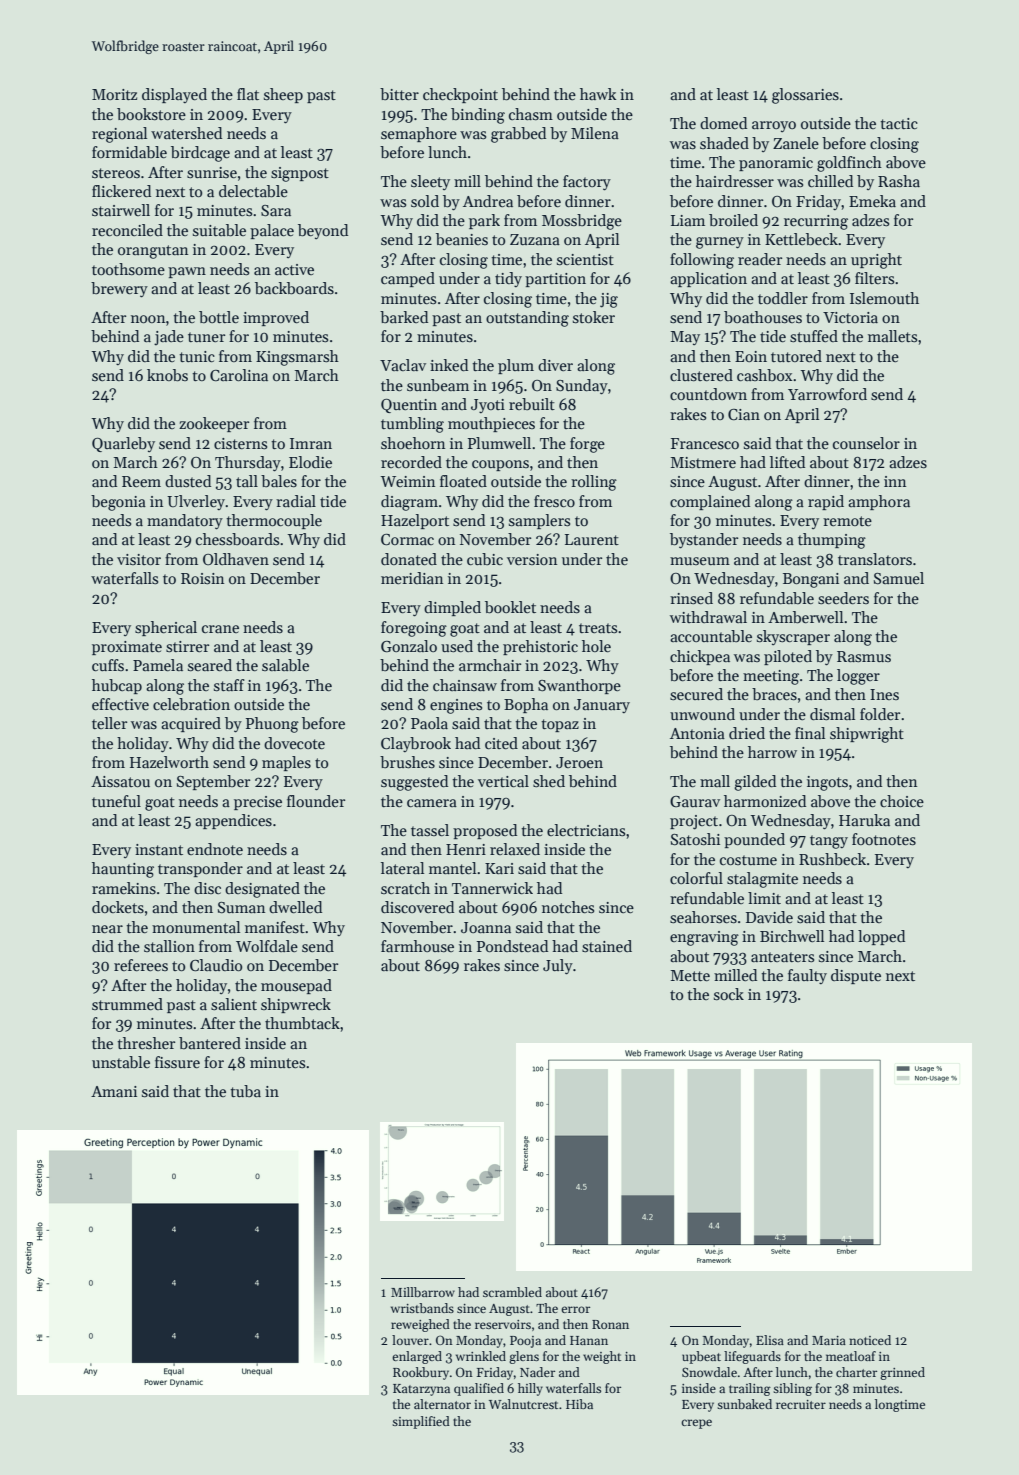 The image size is (1019, 1475). Describe the element at coordinates (421, 1422) in the screenshot. I see `simplified` at that location.
